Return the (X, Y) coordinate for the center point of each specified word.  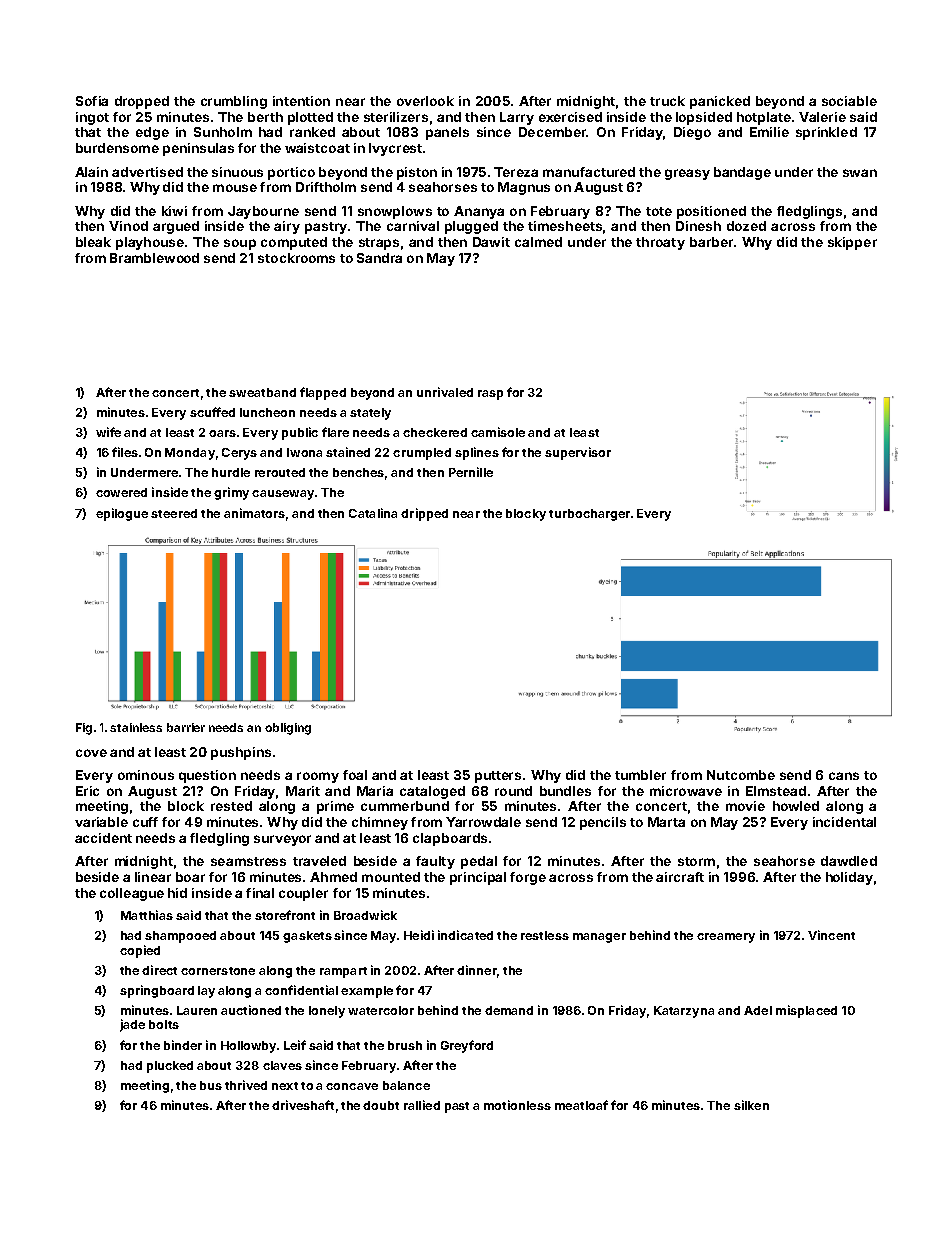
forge (528, 878)
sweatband (262, 392)
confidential (301, 990)
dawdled (849, 861)
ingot (92, 118)
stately (370, 414)
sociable (849, 101)
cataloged (432, 792)
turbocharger (589, 515)
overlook (425, 101)
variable (101, 822)
